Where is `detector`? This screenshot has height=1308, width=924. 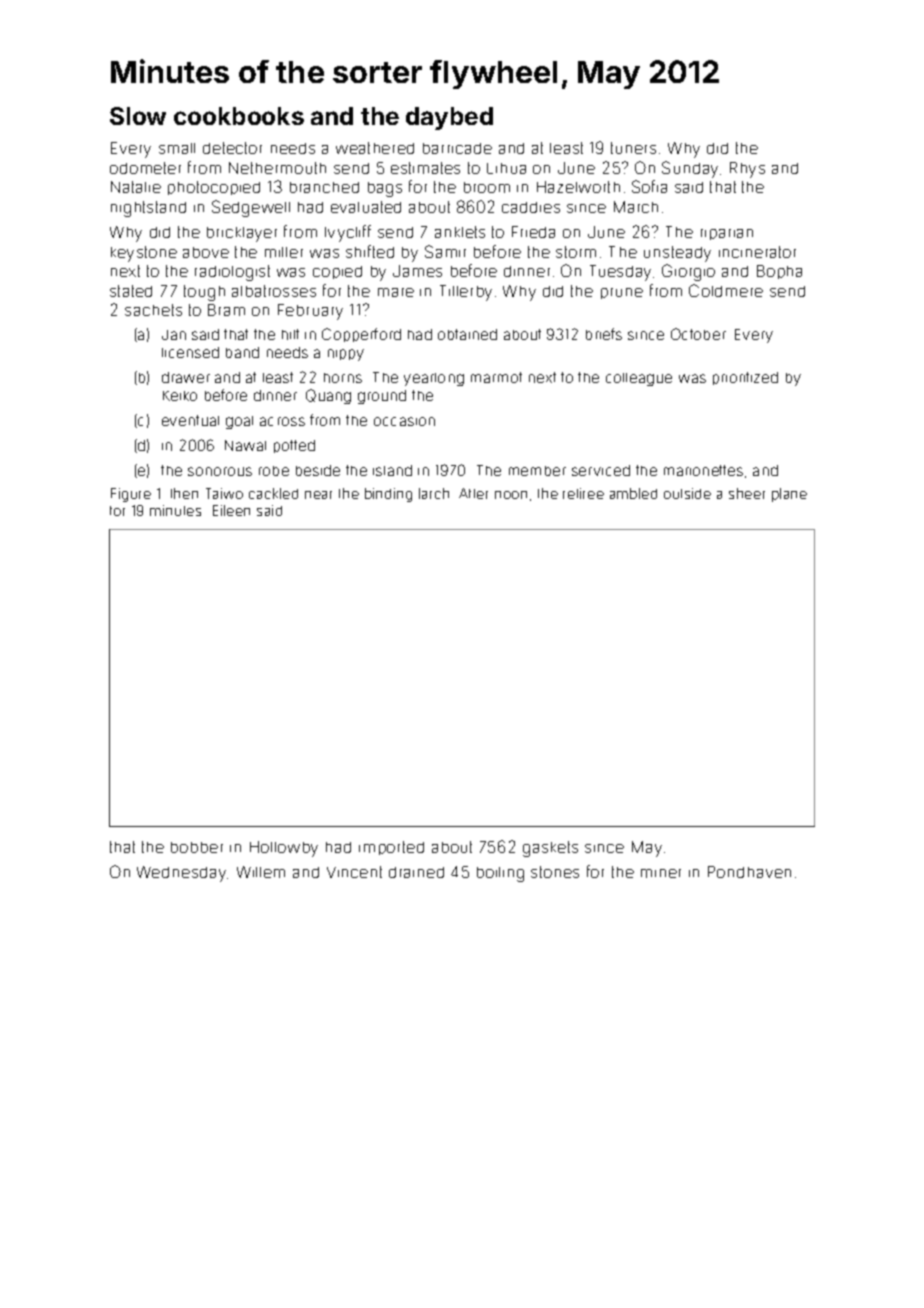
detector is located at coordinates (232, 148).
